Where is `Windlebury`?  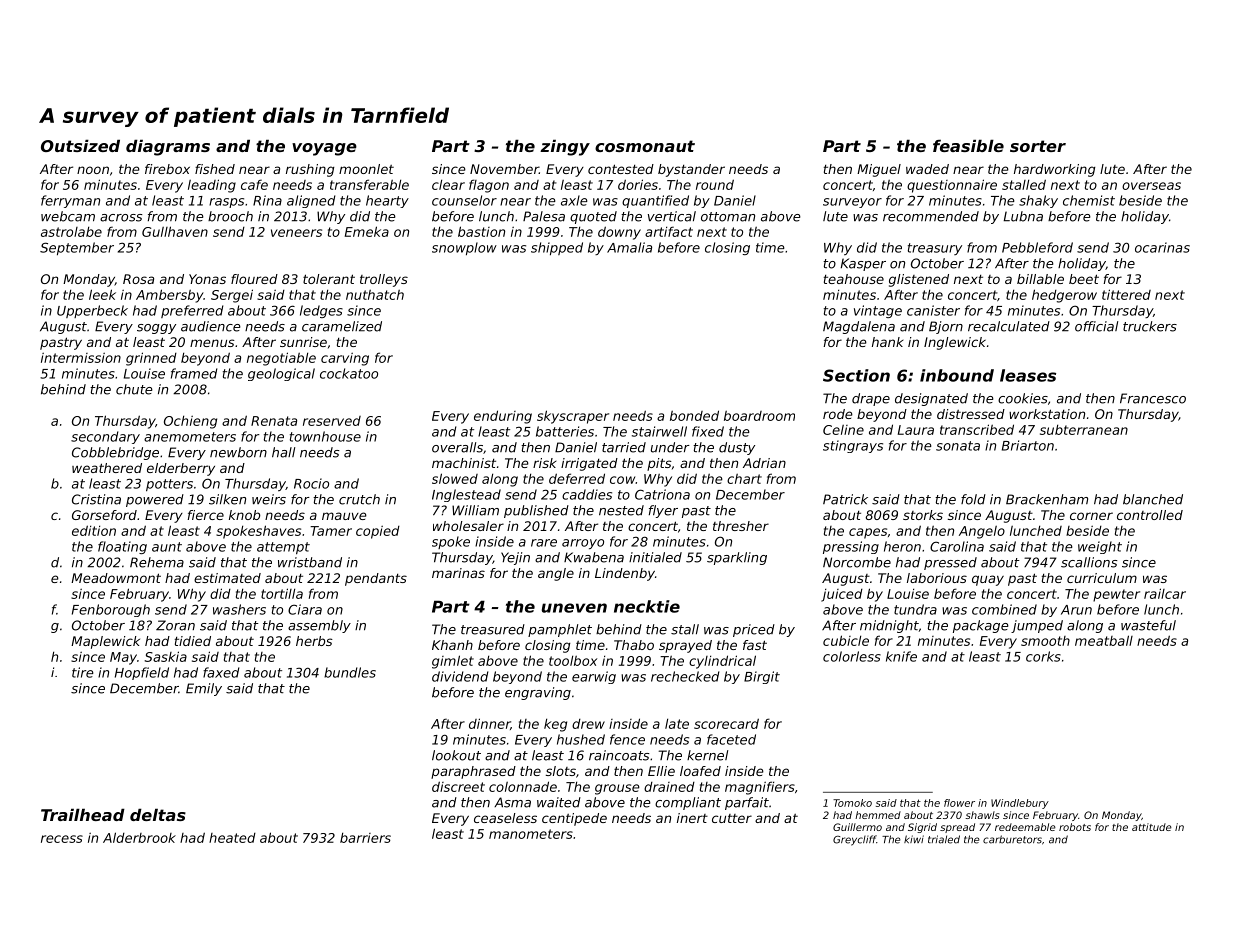
Windlebury is located at coordinates (1020, 804).
